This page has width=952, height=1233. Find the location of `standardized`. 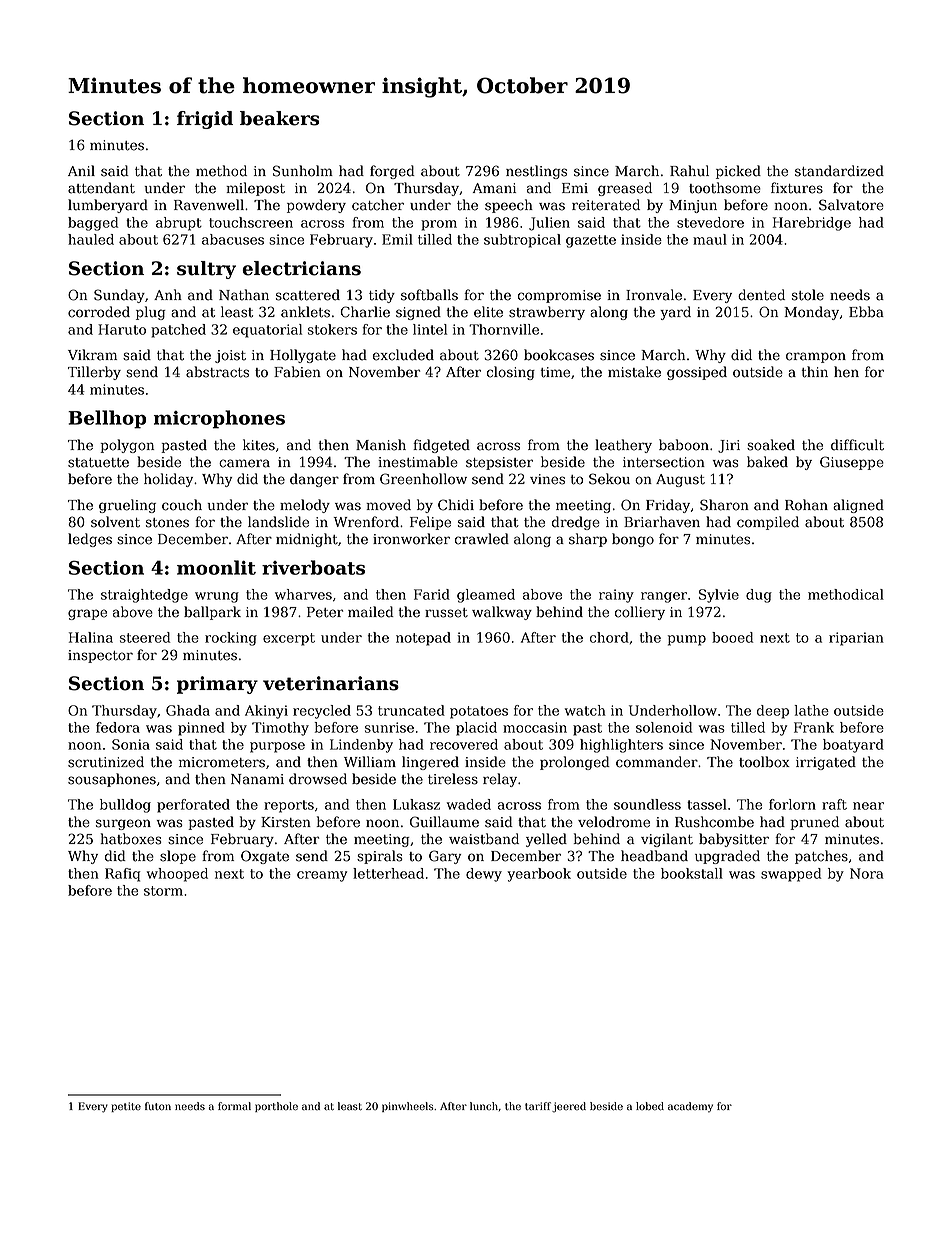

standardized is located at coordinates (839, 171).
